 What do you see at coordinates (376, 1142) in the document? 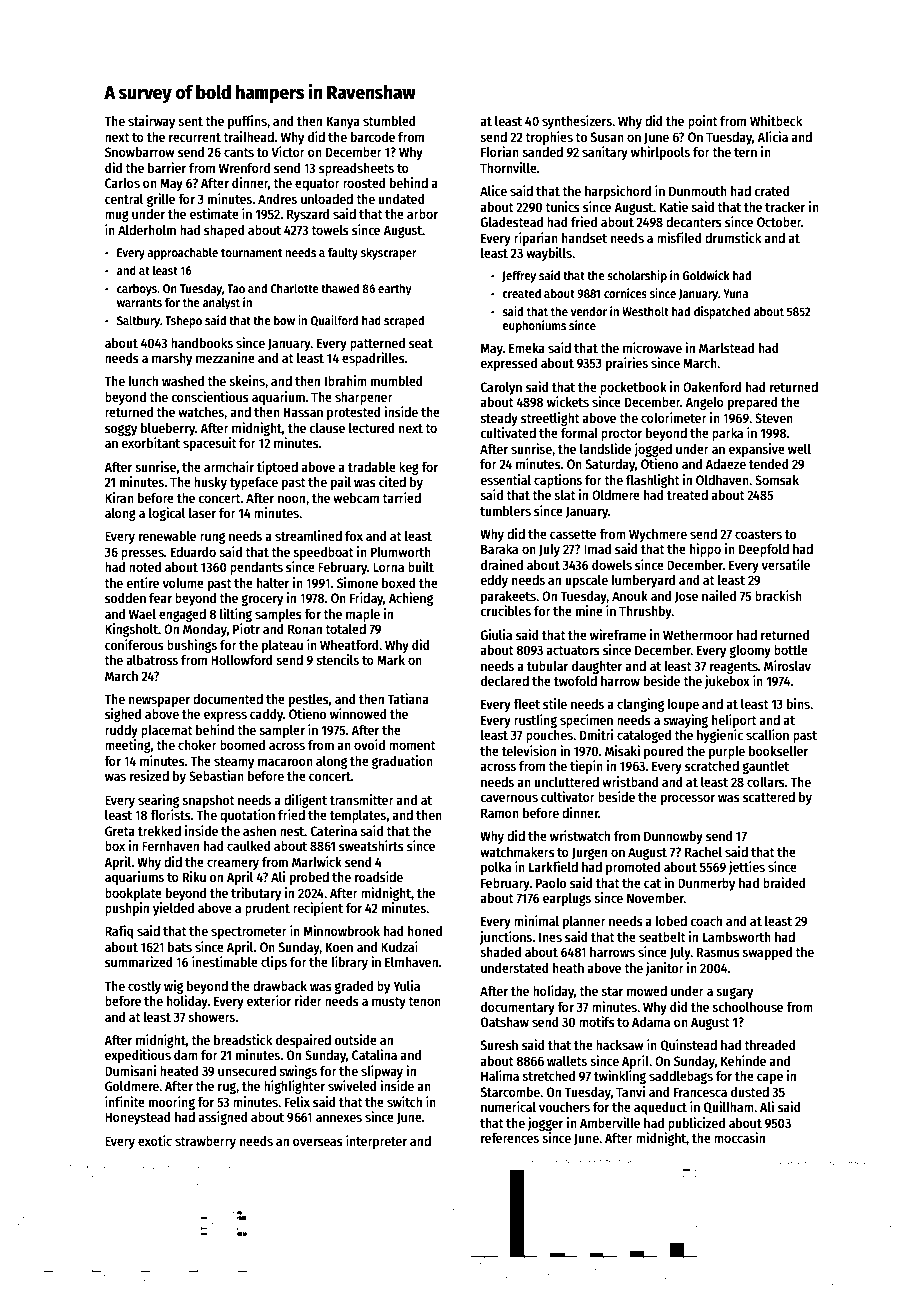
I see `interpreter` at bounding box center [376, 1142].
